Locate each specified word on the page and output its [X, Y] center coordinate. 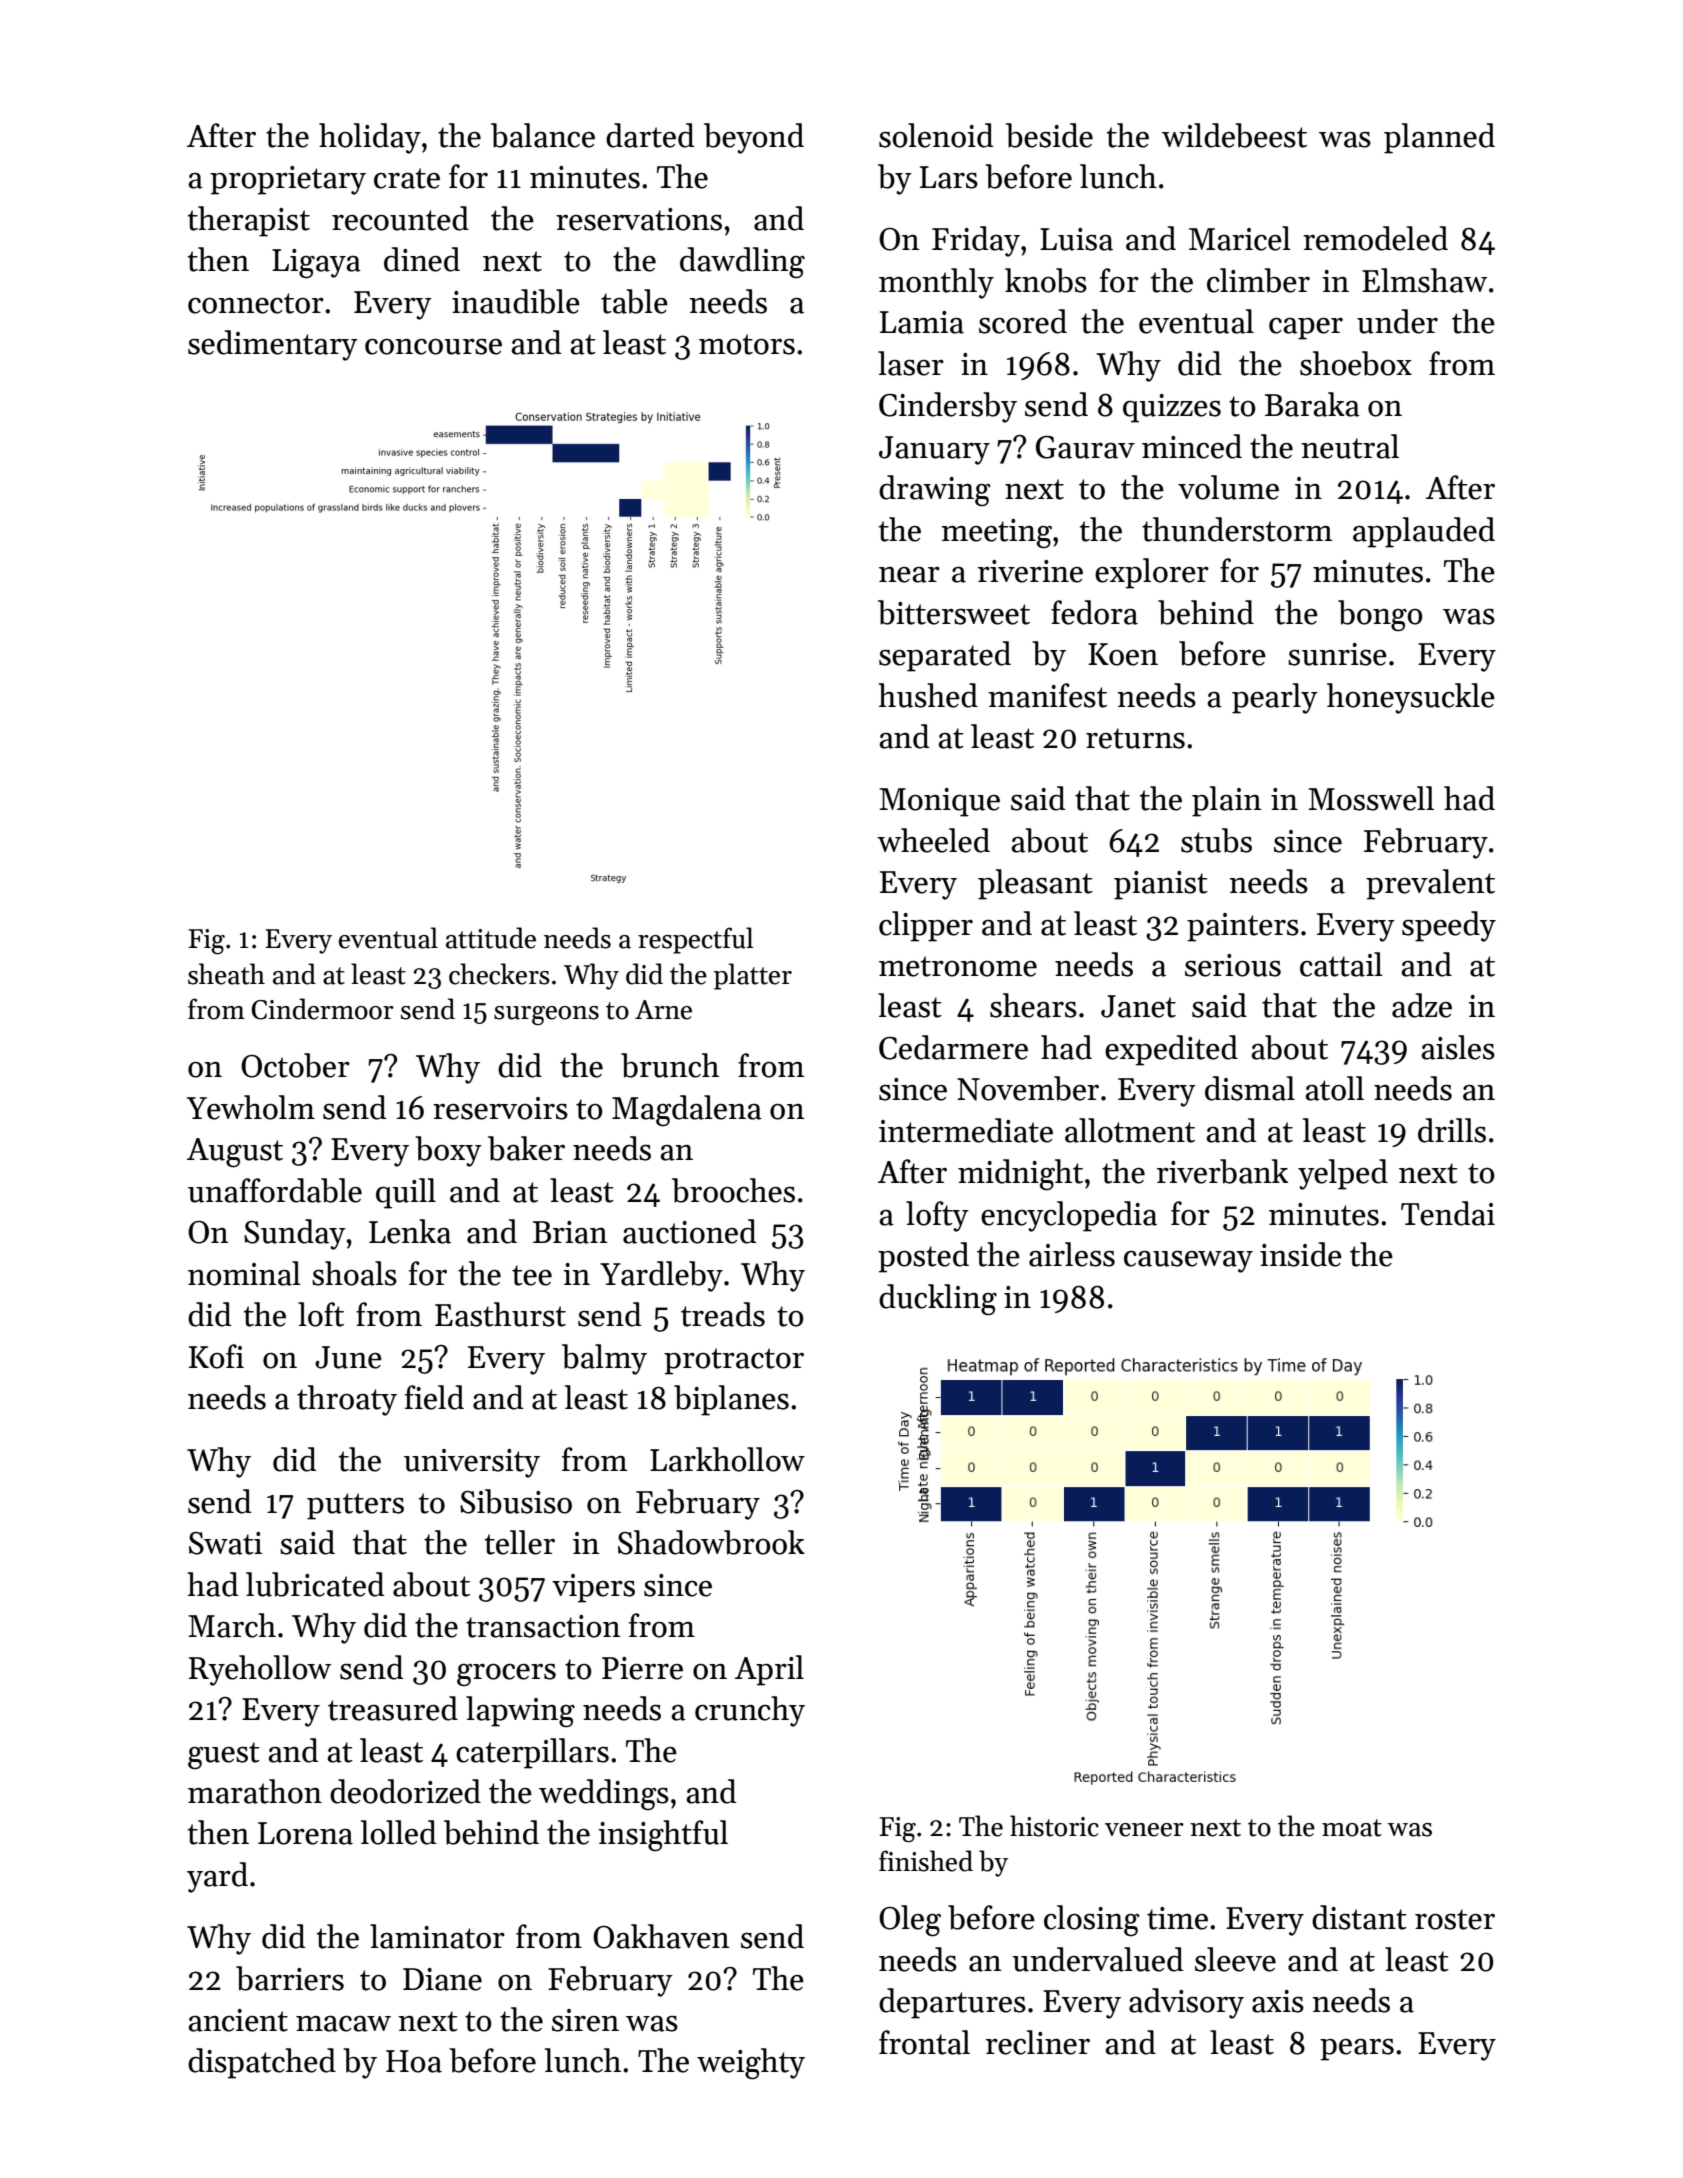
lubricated [315, 1584]
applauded [1424, 532]
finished [926, 1861]
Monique [939, 802]
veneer [1144, 1830]
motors [747, 344]
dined [422, 259]
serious [1233, 965]
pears [1357, 2050]
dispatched [262, 2063]
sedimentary [273, 345]
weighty [751, 2064]
